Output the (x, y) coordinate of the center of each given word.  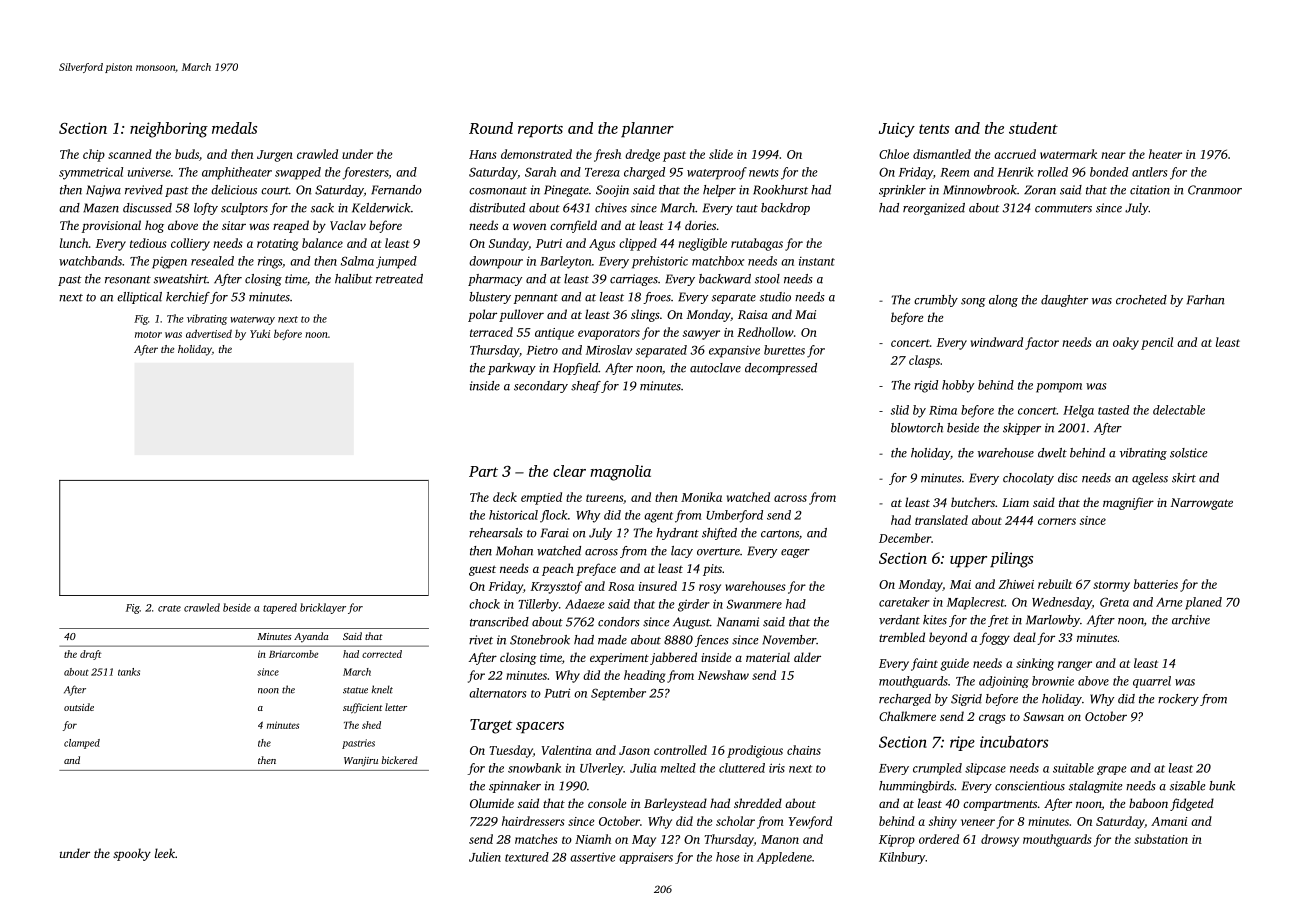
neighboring (169, 130)
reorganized (934, 209)
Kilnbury (902, 858)
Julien (485, 857)
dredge (642, 155)
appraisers (646, 858)
